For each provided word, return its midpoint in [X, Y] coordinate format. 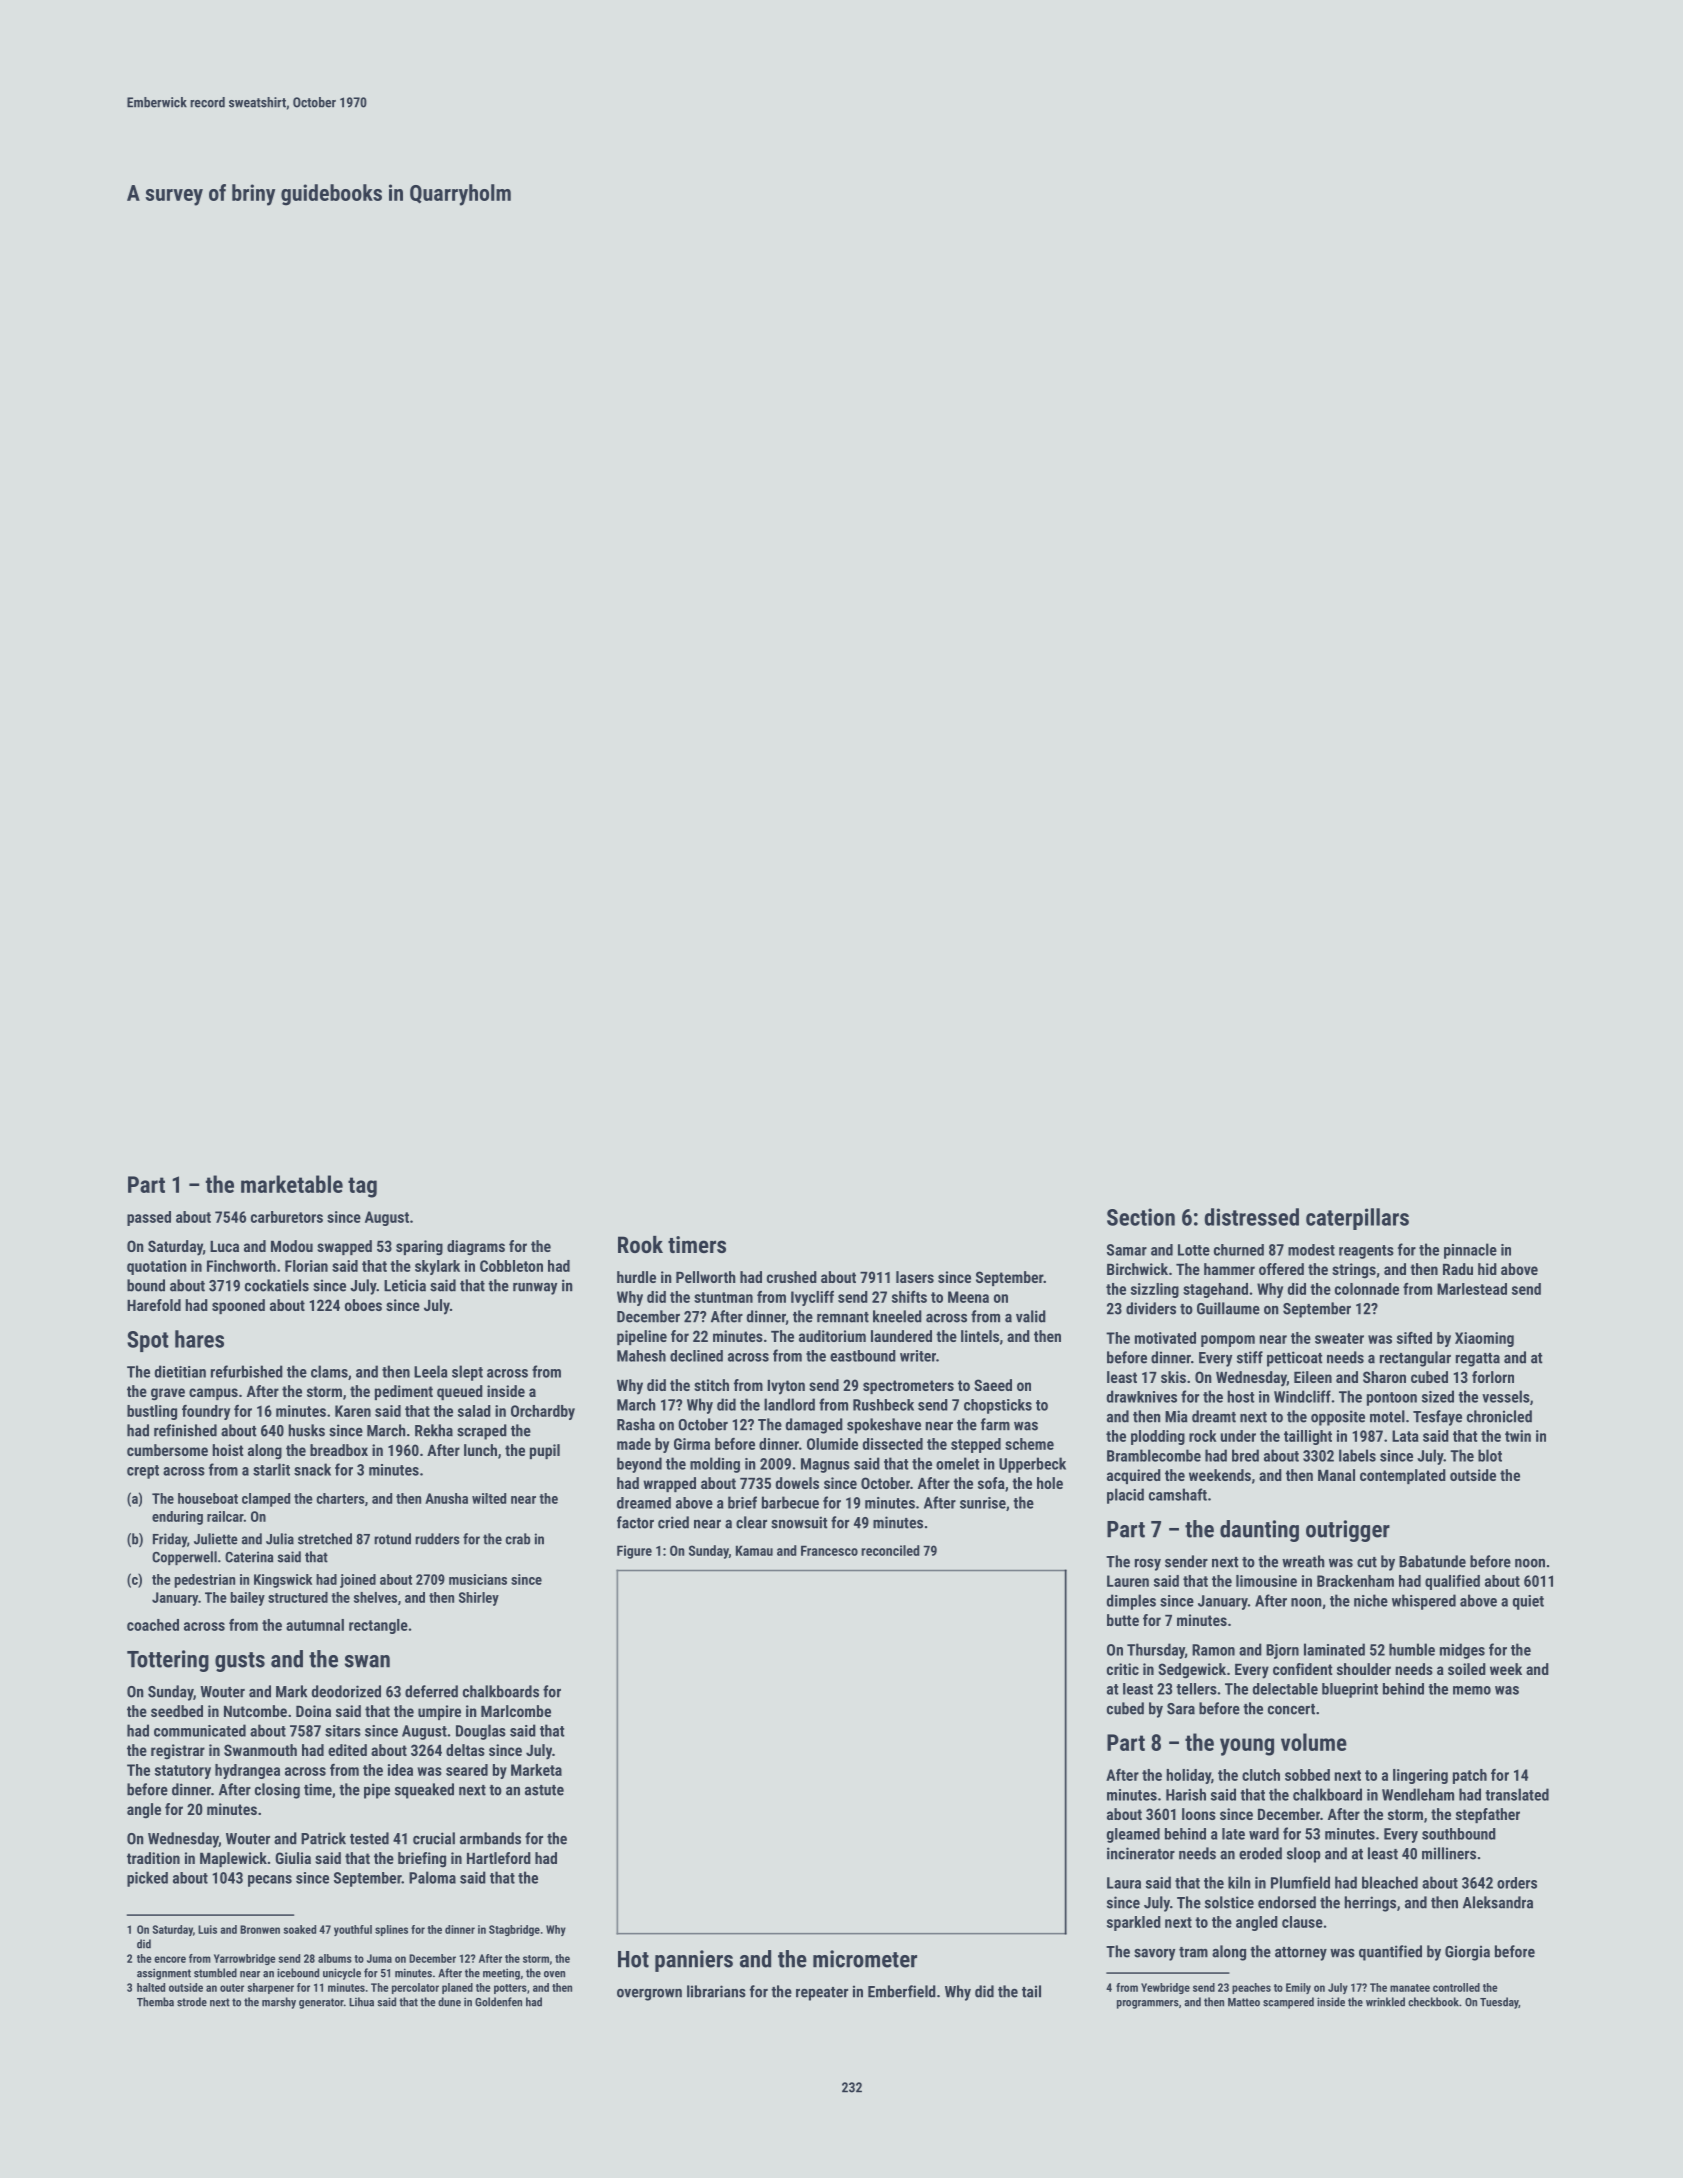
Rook [640, 1244]
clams [329, 1371]
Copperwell [184, 1558]
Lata [1405, 1436]
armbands [490, 1838]
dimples [1131, 1602]
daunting [1259, 1531]
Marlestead [1472, 1289]
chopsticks [998, 1406]
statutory [183, 1772]
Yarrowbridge [245, 1959]
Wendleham [1418, 1794]
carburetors [287, 1217]
